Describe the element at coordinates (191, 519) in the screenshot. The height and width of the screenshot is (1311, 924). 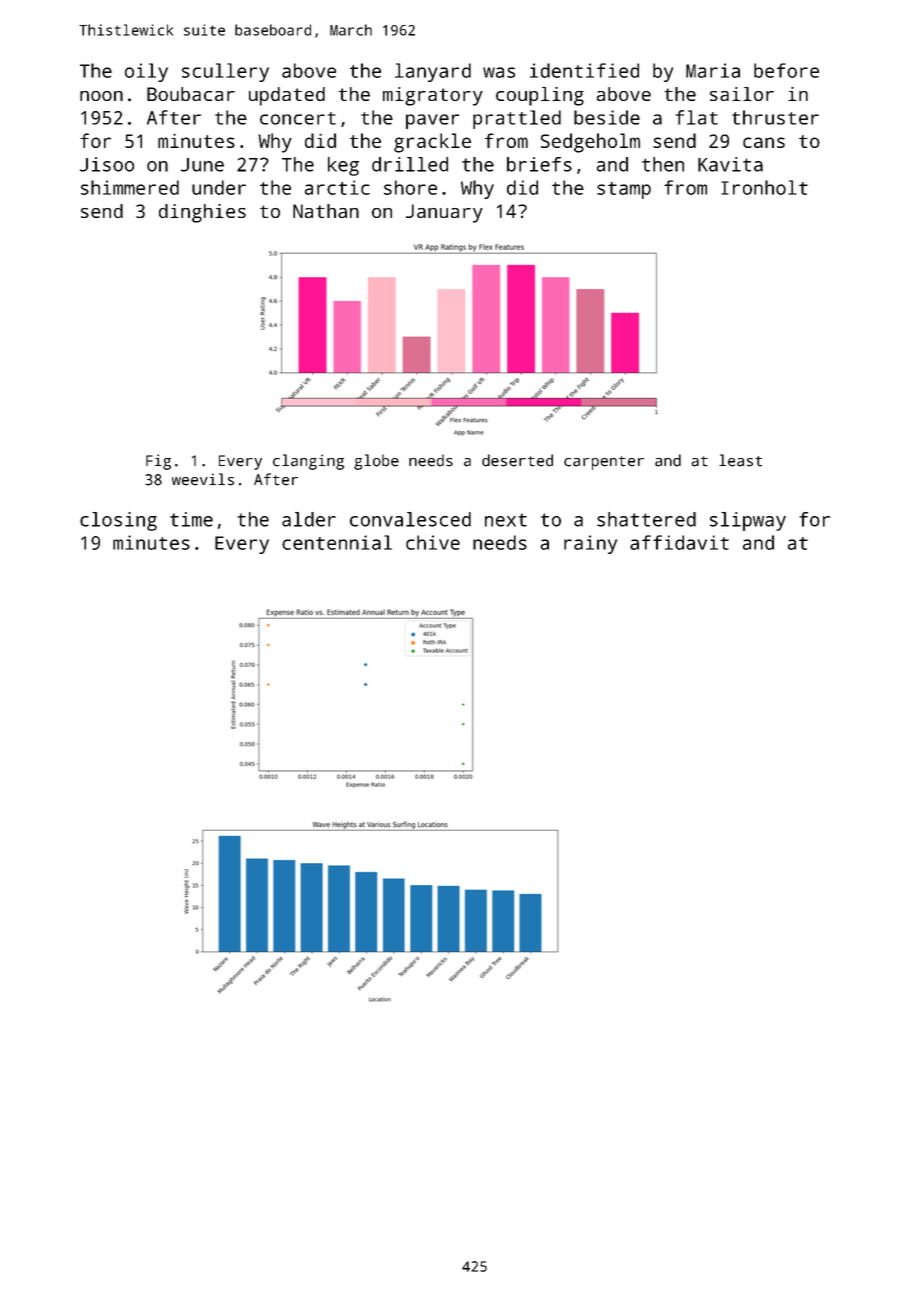
I see `time` at that location.
